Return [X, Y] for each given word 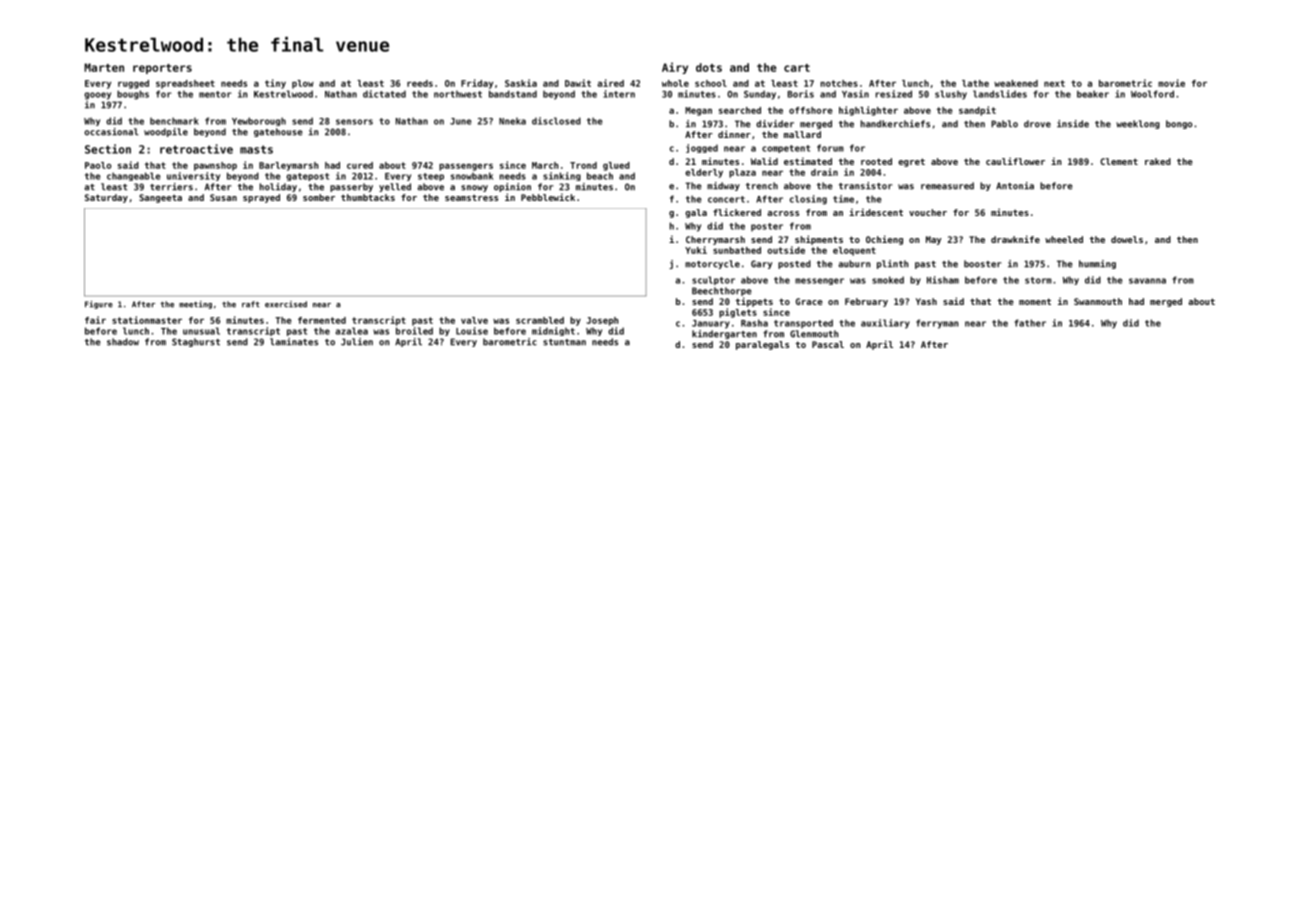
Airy [675, 68]
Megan [698, 111]
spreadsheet [185, 84]
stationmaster [147, 320]
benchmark [174, 121]
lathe [975, 83]
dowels [1127, 239]
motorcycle [712, 264]
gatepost [307, 177]
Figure [99, 305]
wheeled [1064, 239]
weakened [1016, 83]
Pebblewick [548, 197]
